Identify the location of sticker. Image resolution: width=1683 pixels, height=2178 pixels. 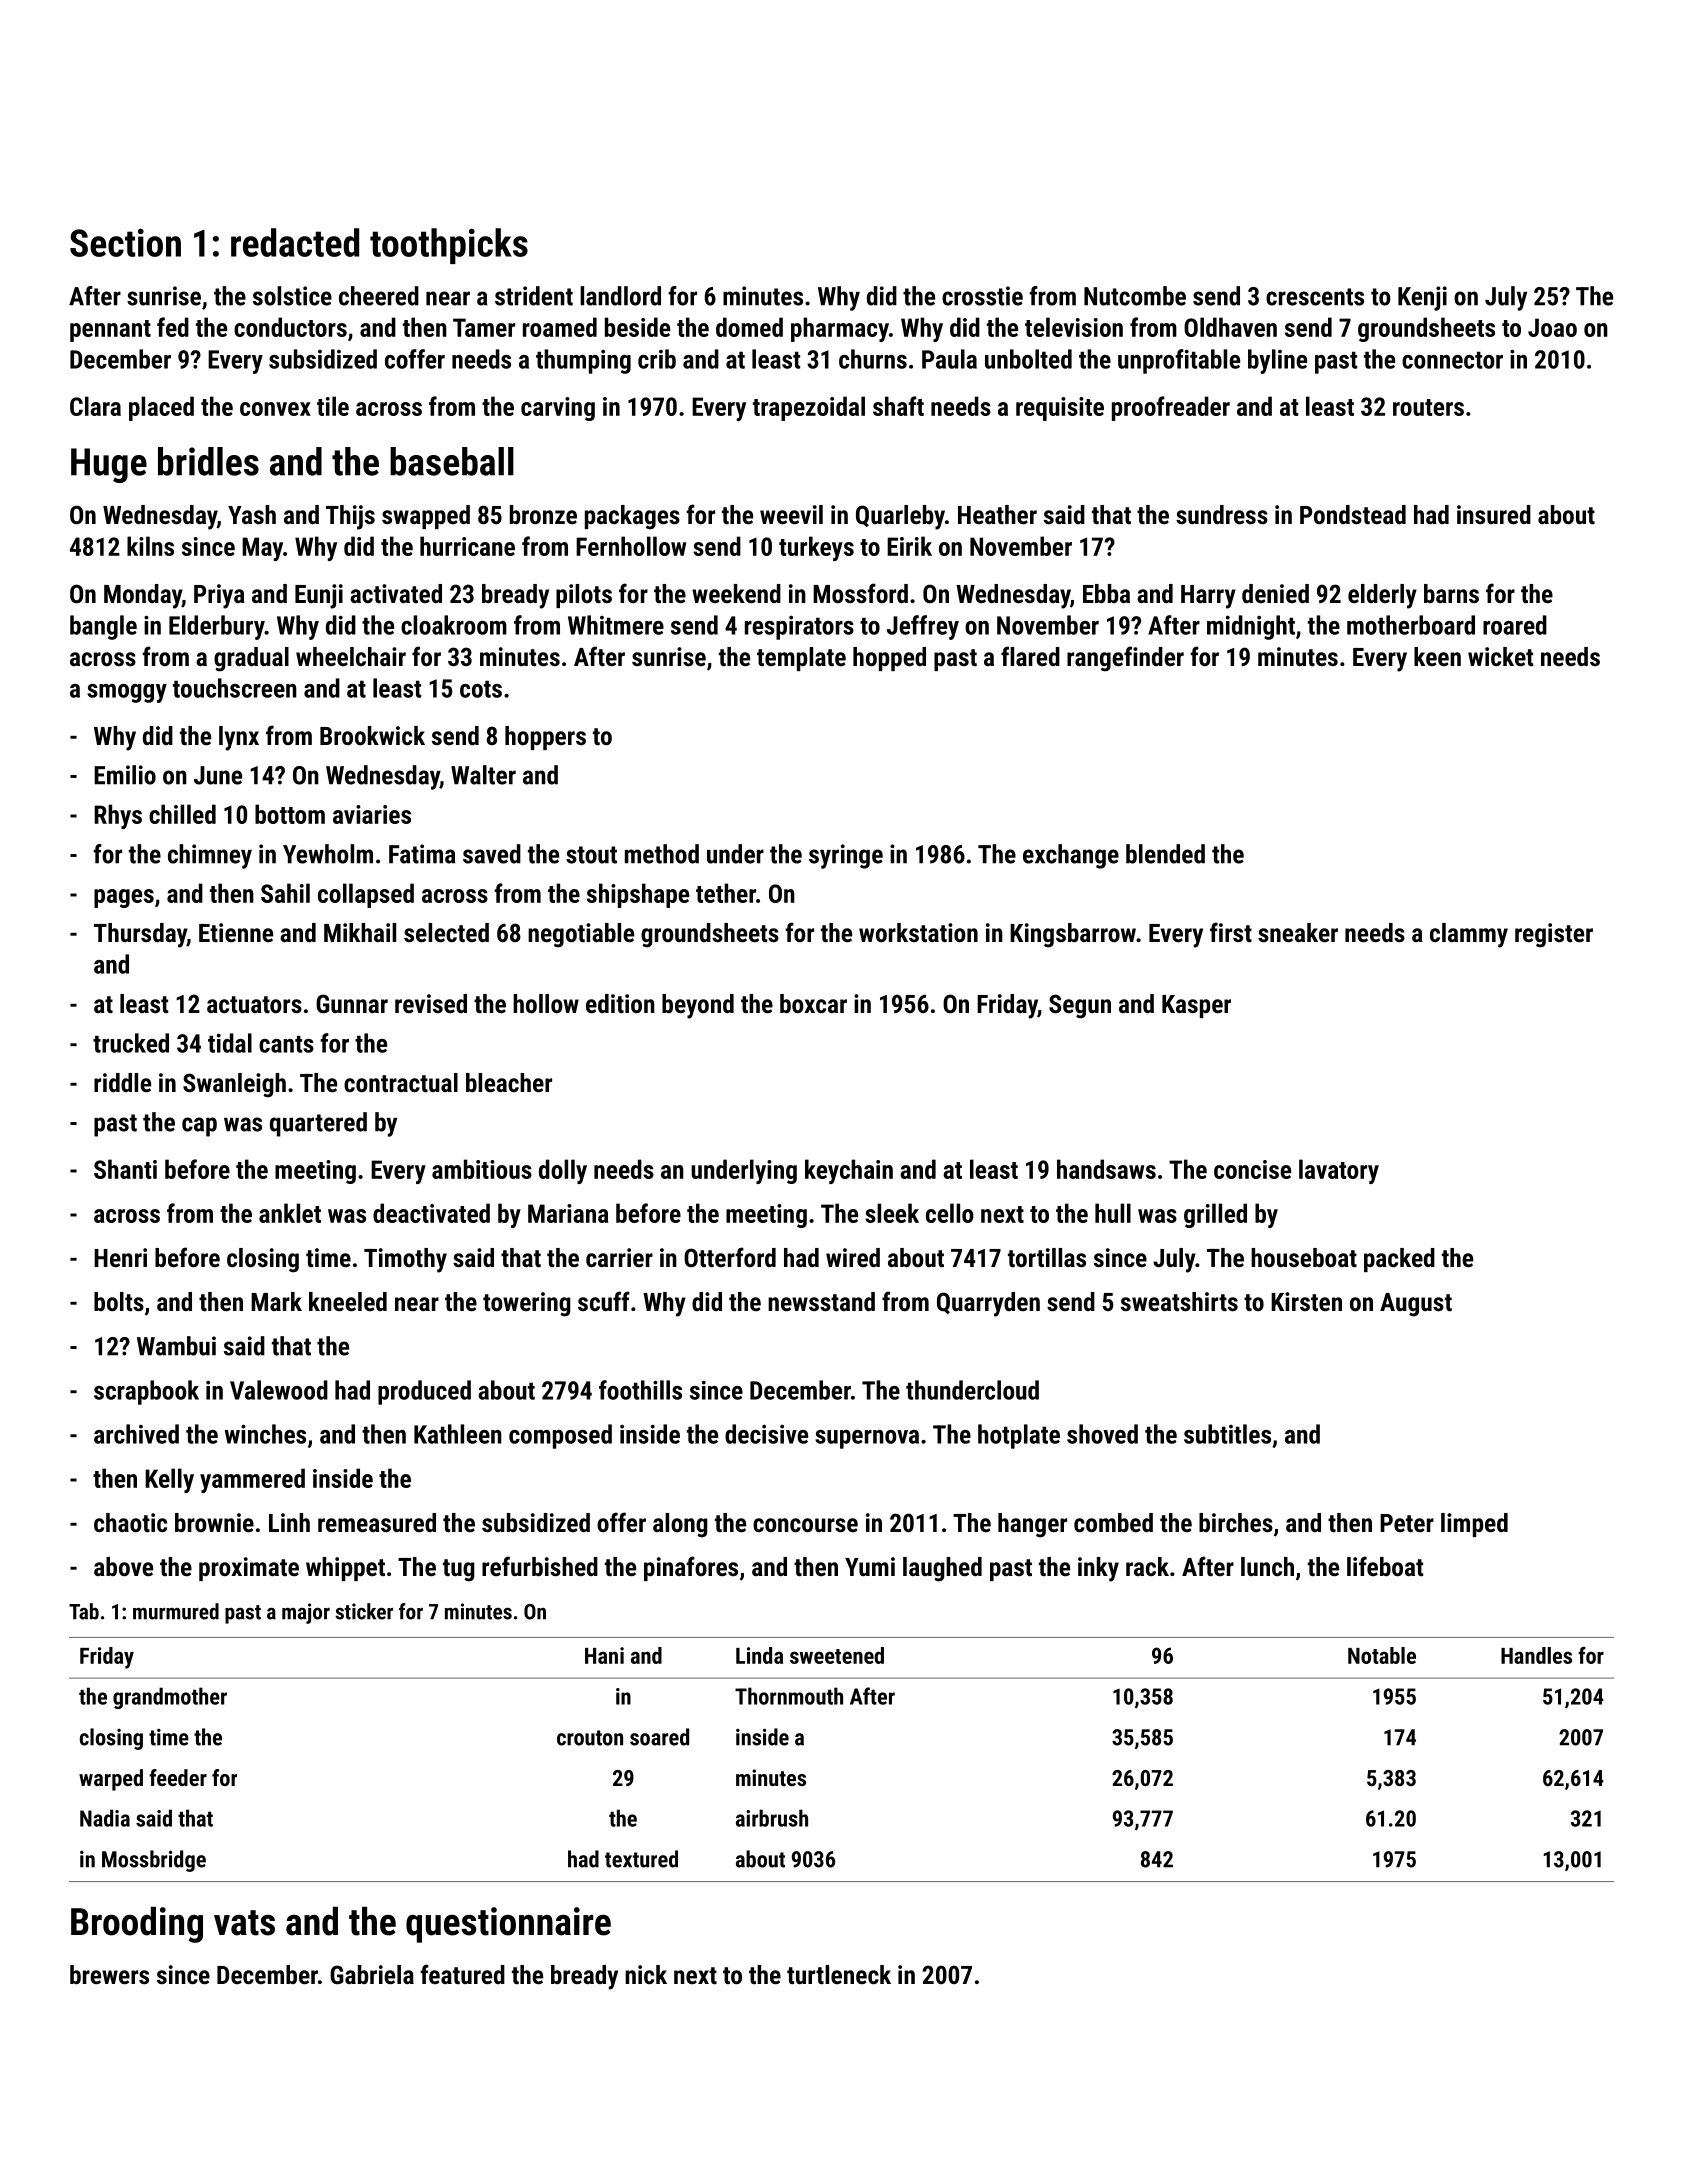
(364, 1611).
